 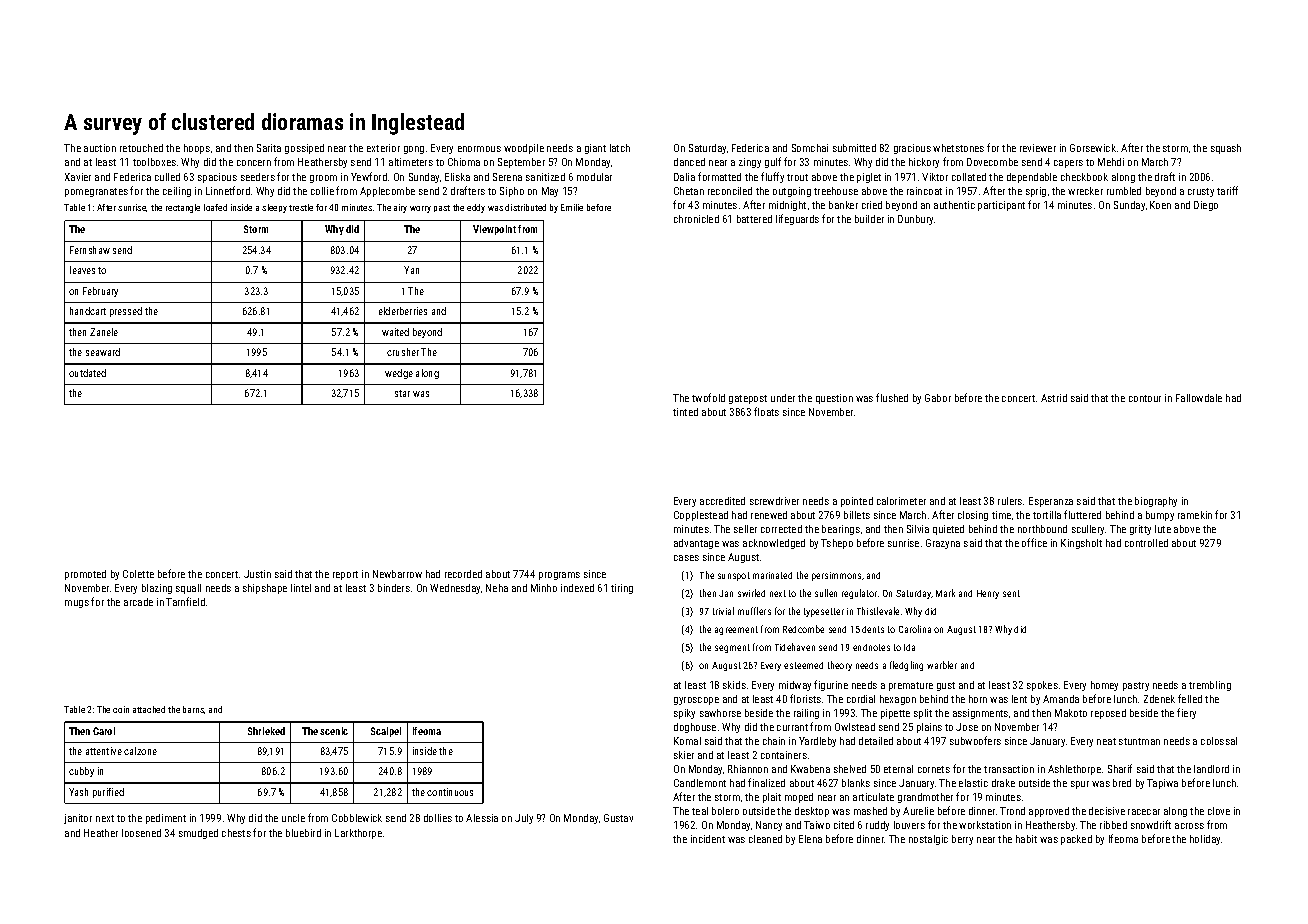 What do you see at coordinates (1139, 741) in the document?
I see `stuntman` at bounding box center [1139, 741].
